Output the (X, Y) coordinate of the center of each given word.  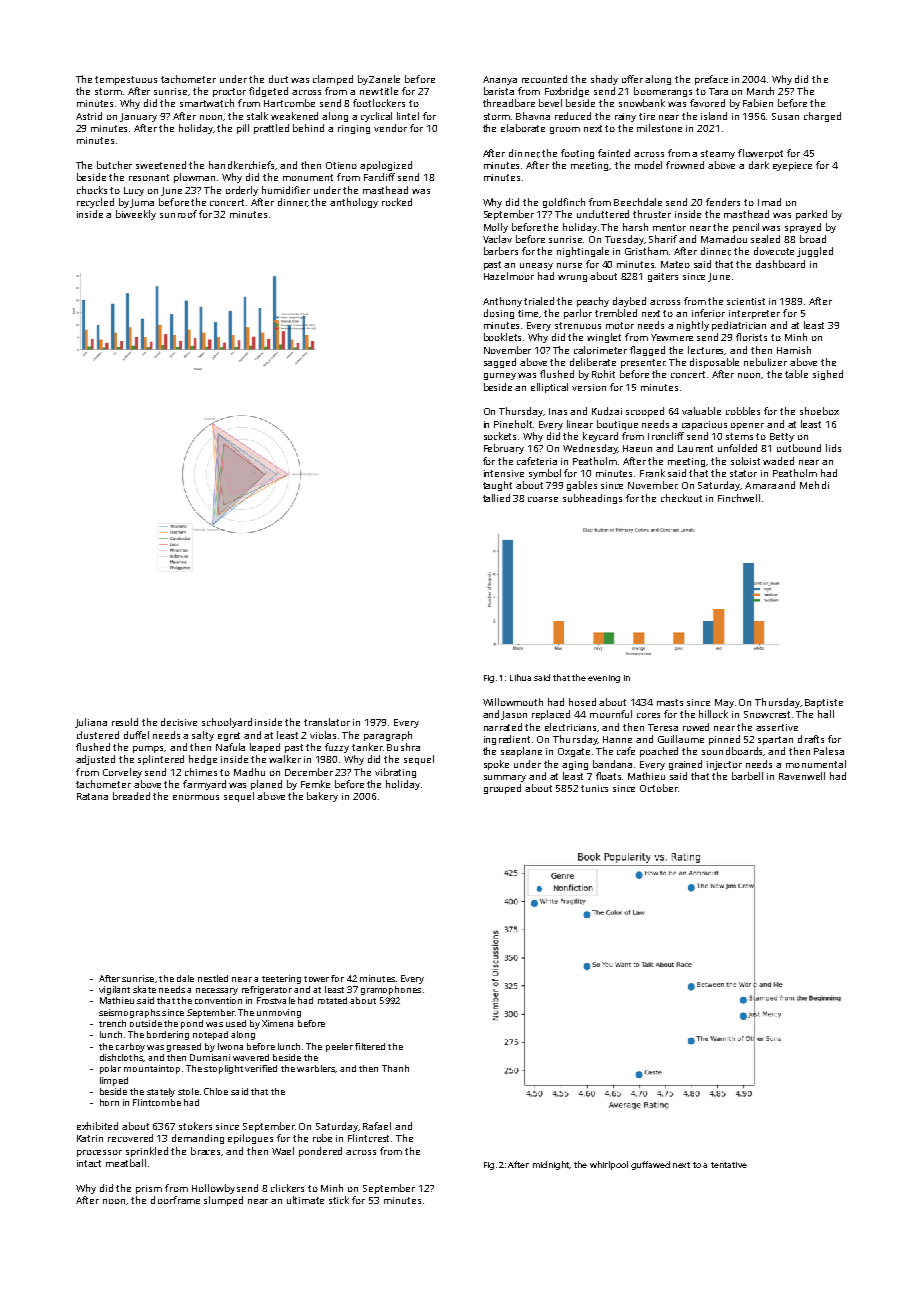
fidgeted (268, 92)
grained (685, 765)
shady (604, 80)
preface (711, 80)
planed (266, 785)
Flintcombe (157, 1102)
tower (316, 979)
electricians (571, 727)
